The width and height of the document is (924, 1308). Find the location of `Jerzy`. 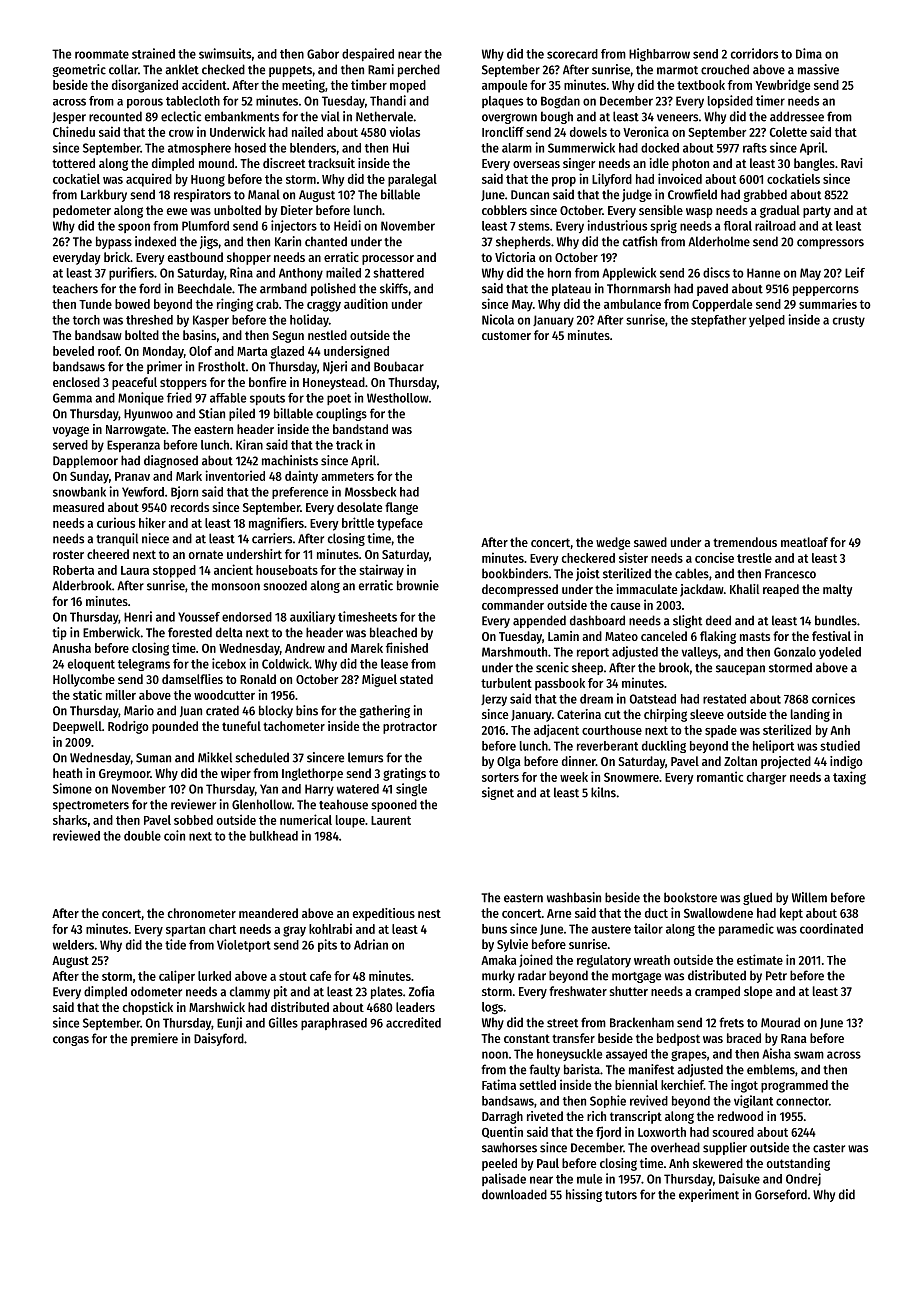

Jerzy is located at coordinates (494, 700).
